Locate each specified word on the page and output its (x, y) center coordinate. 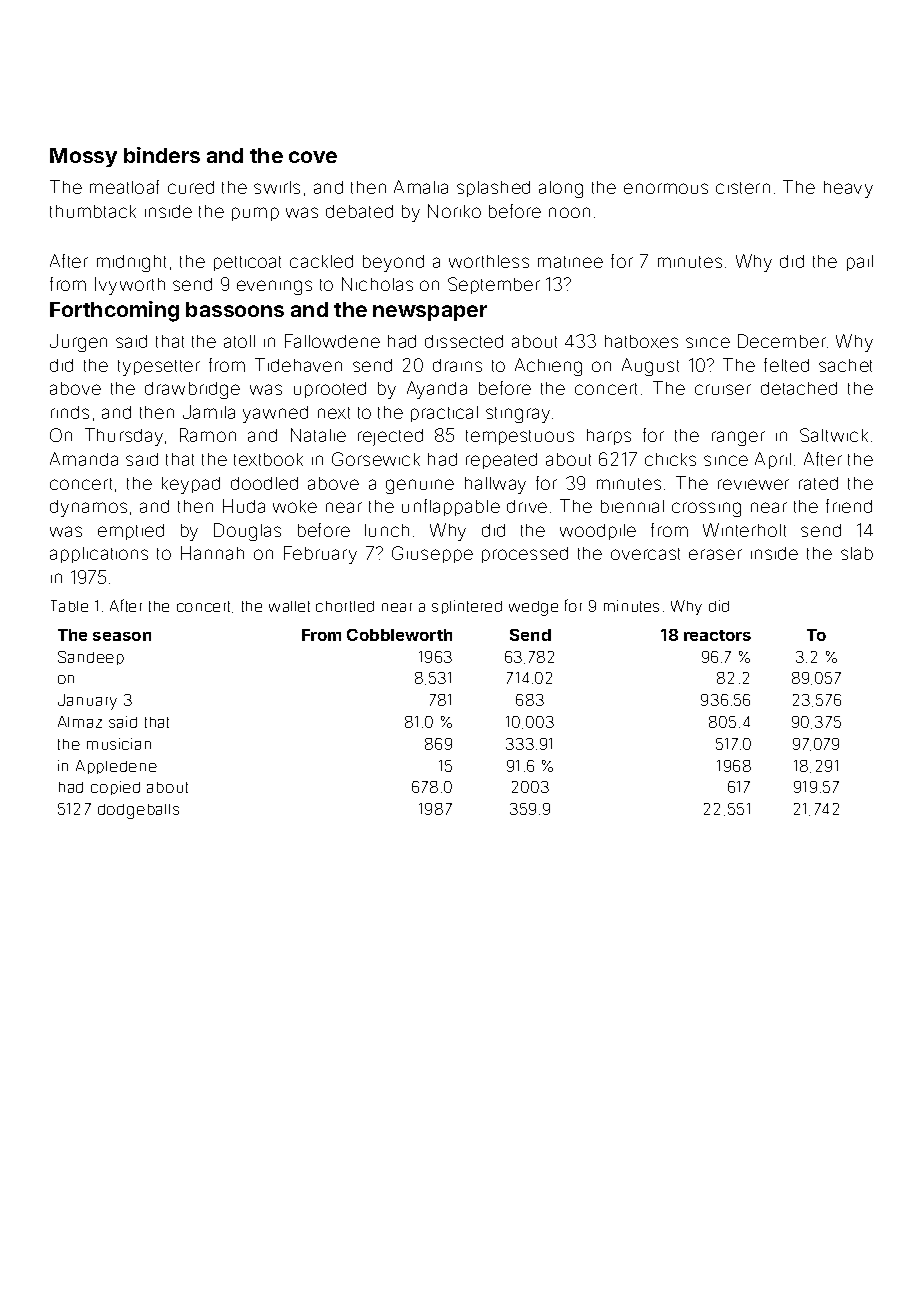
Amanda (84, 459)
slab (857, 553)
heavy (848, 189)
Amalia (421, 187)
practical (444, 414)
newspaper (430, 313)
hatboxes (641, 341)
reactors (717, 635)
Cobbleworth (399, 635)
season (122, 636)
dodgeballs (138, 811)
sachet (845, 365)
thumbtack (93, 211)
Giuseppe (432, 554)
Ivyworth (130, 286)
